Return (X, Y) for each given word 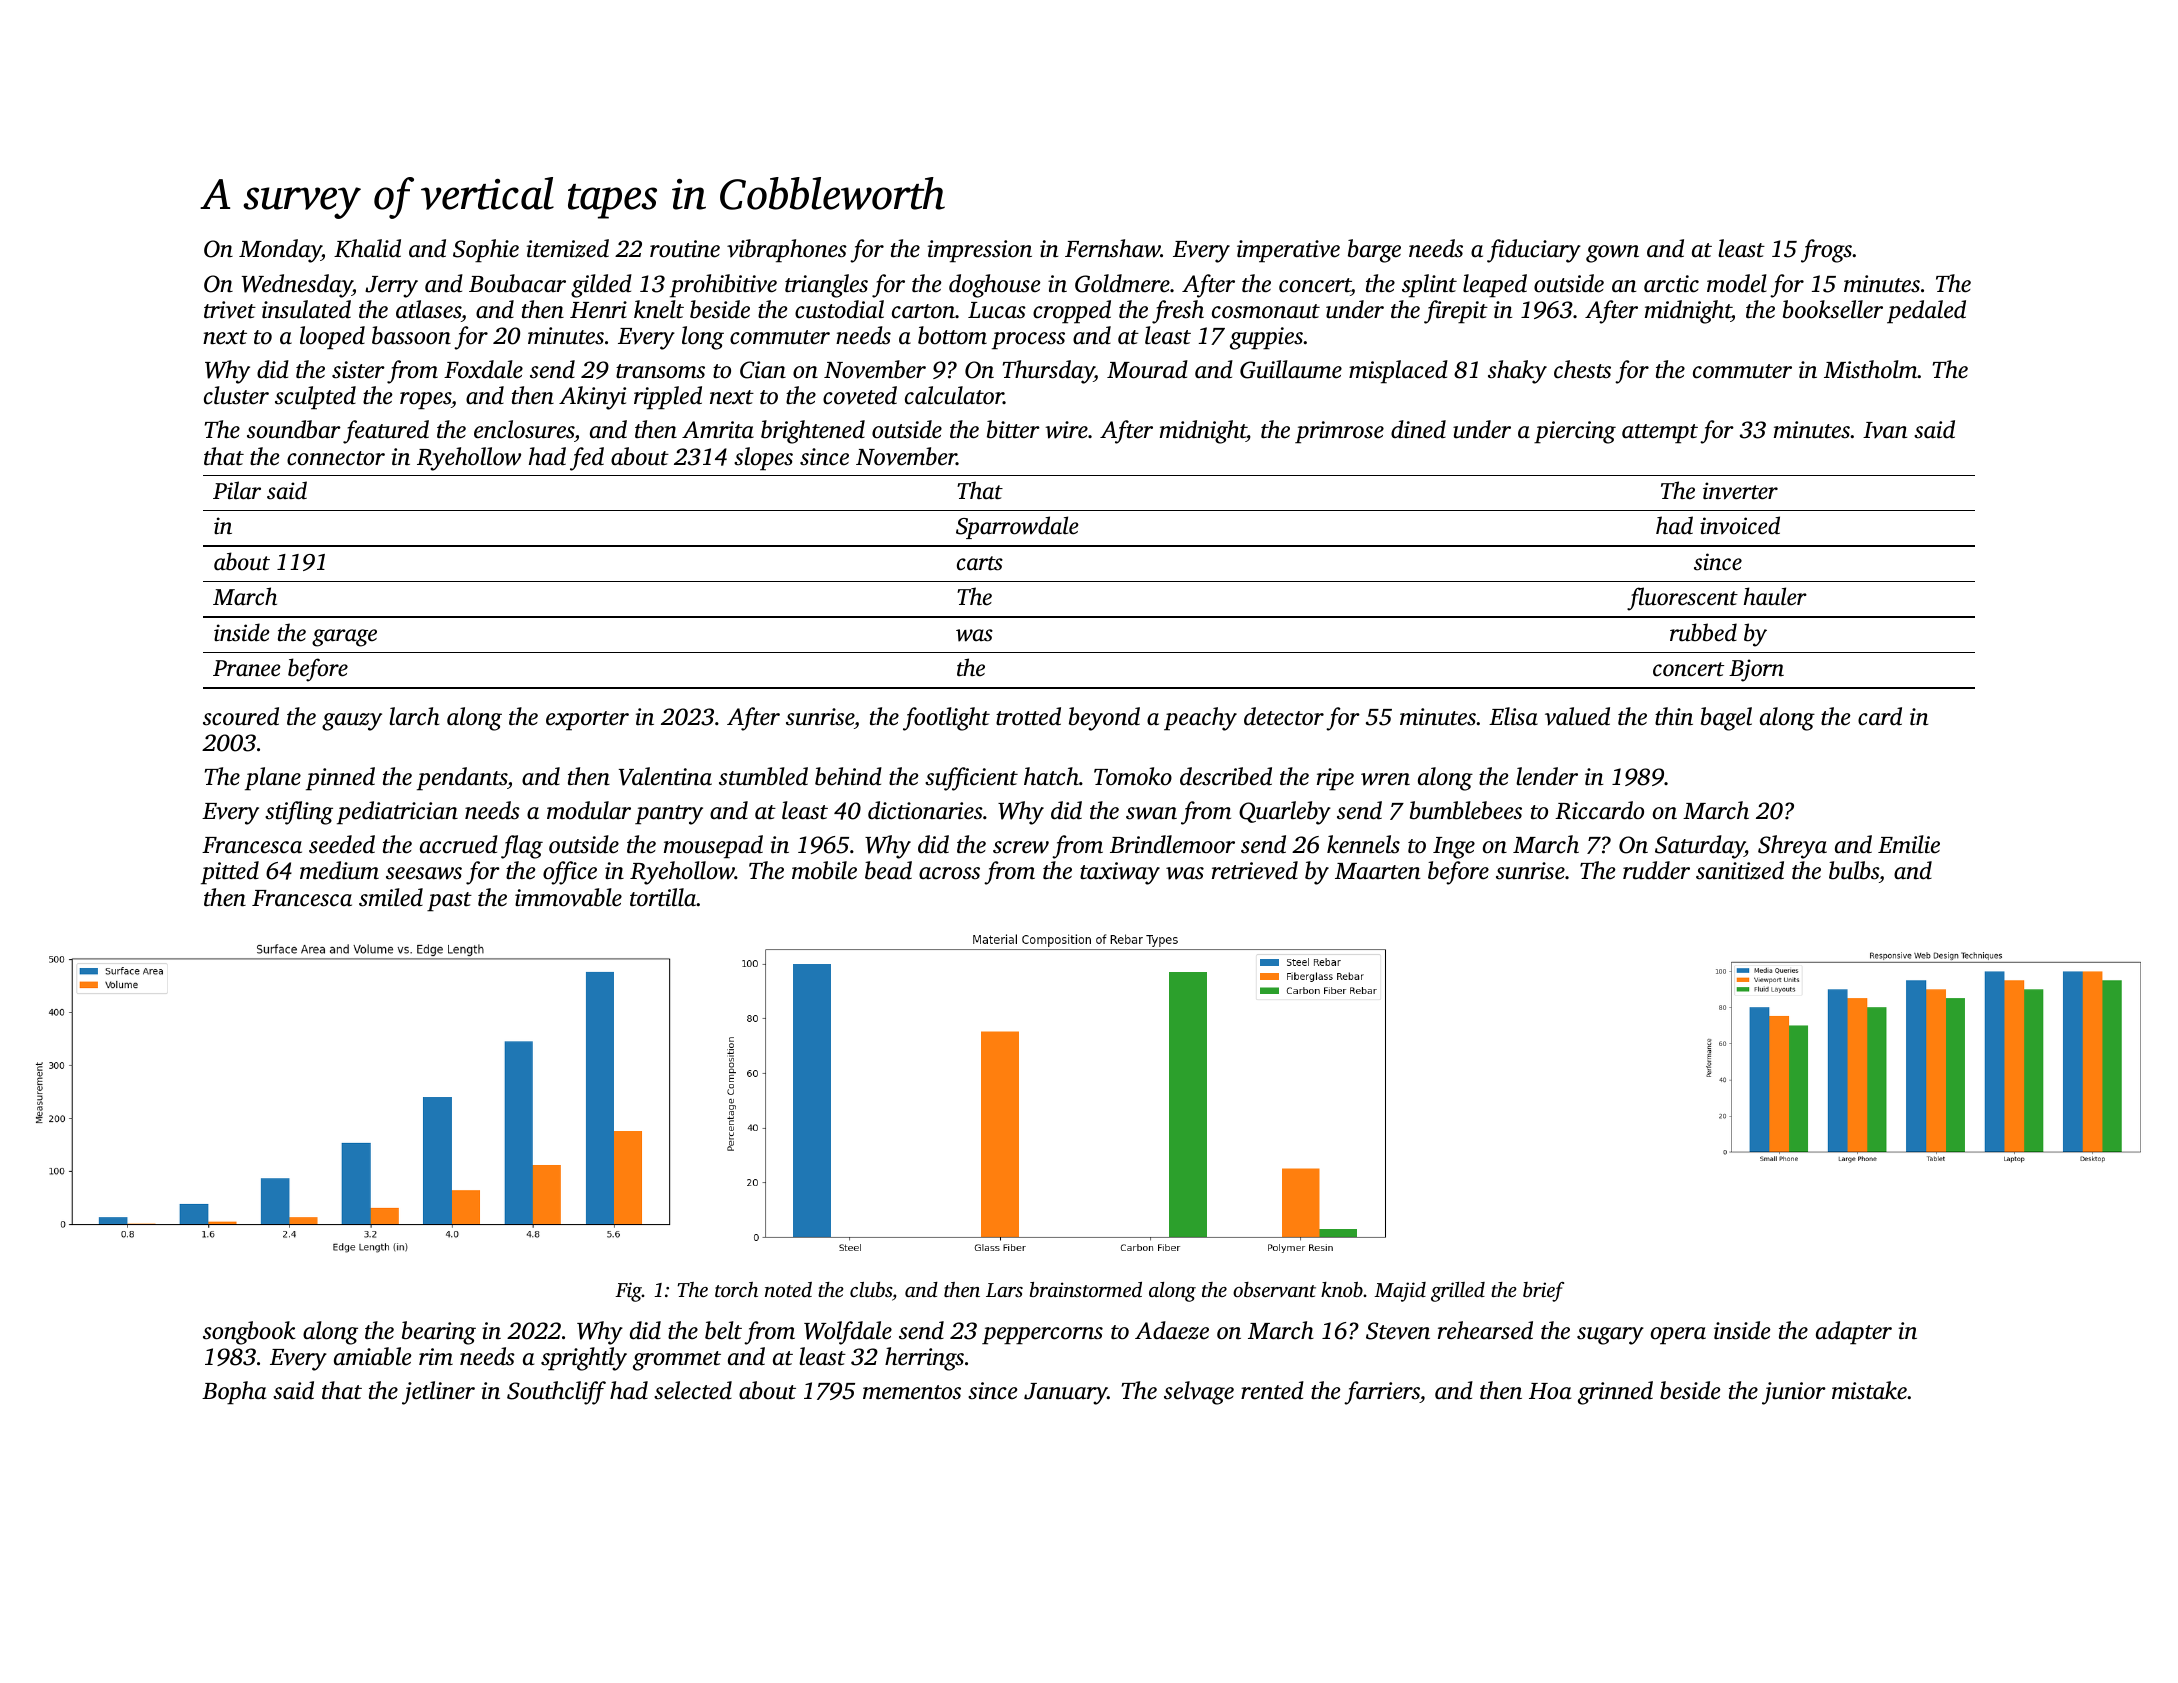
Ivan (1885, 430)
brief (1543, 1292)
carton (923, 311)
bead (888, 870)
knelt (659, 309)
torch (736, 1289)
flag (522, 847)
